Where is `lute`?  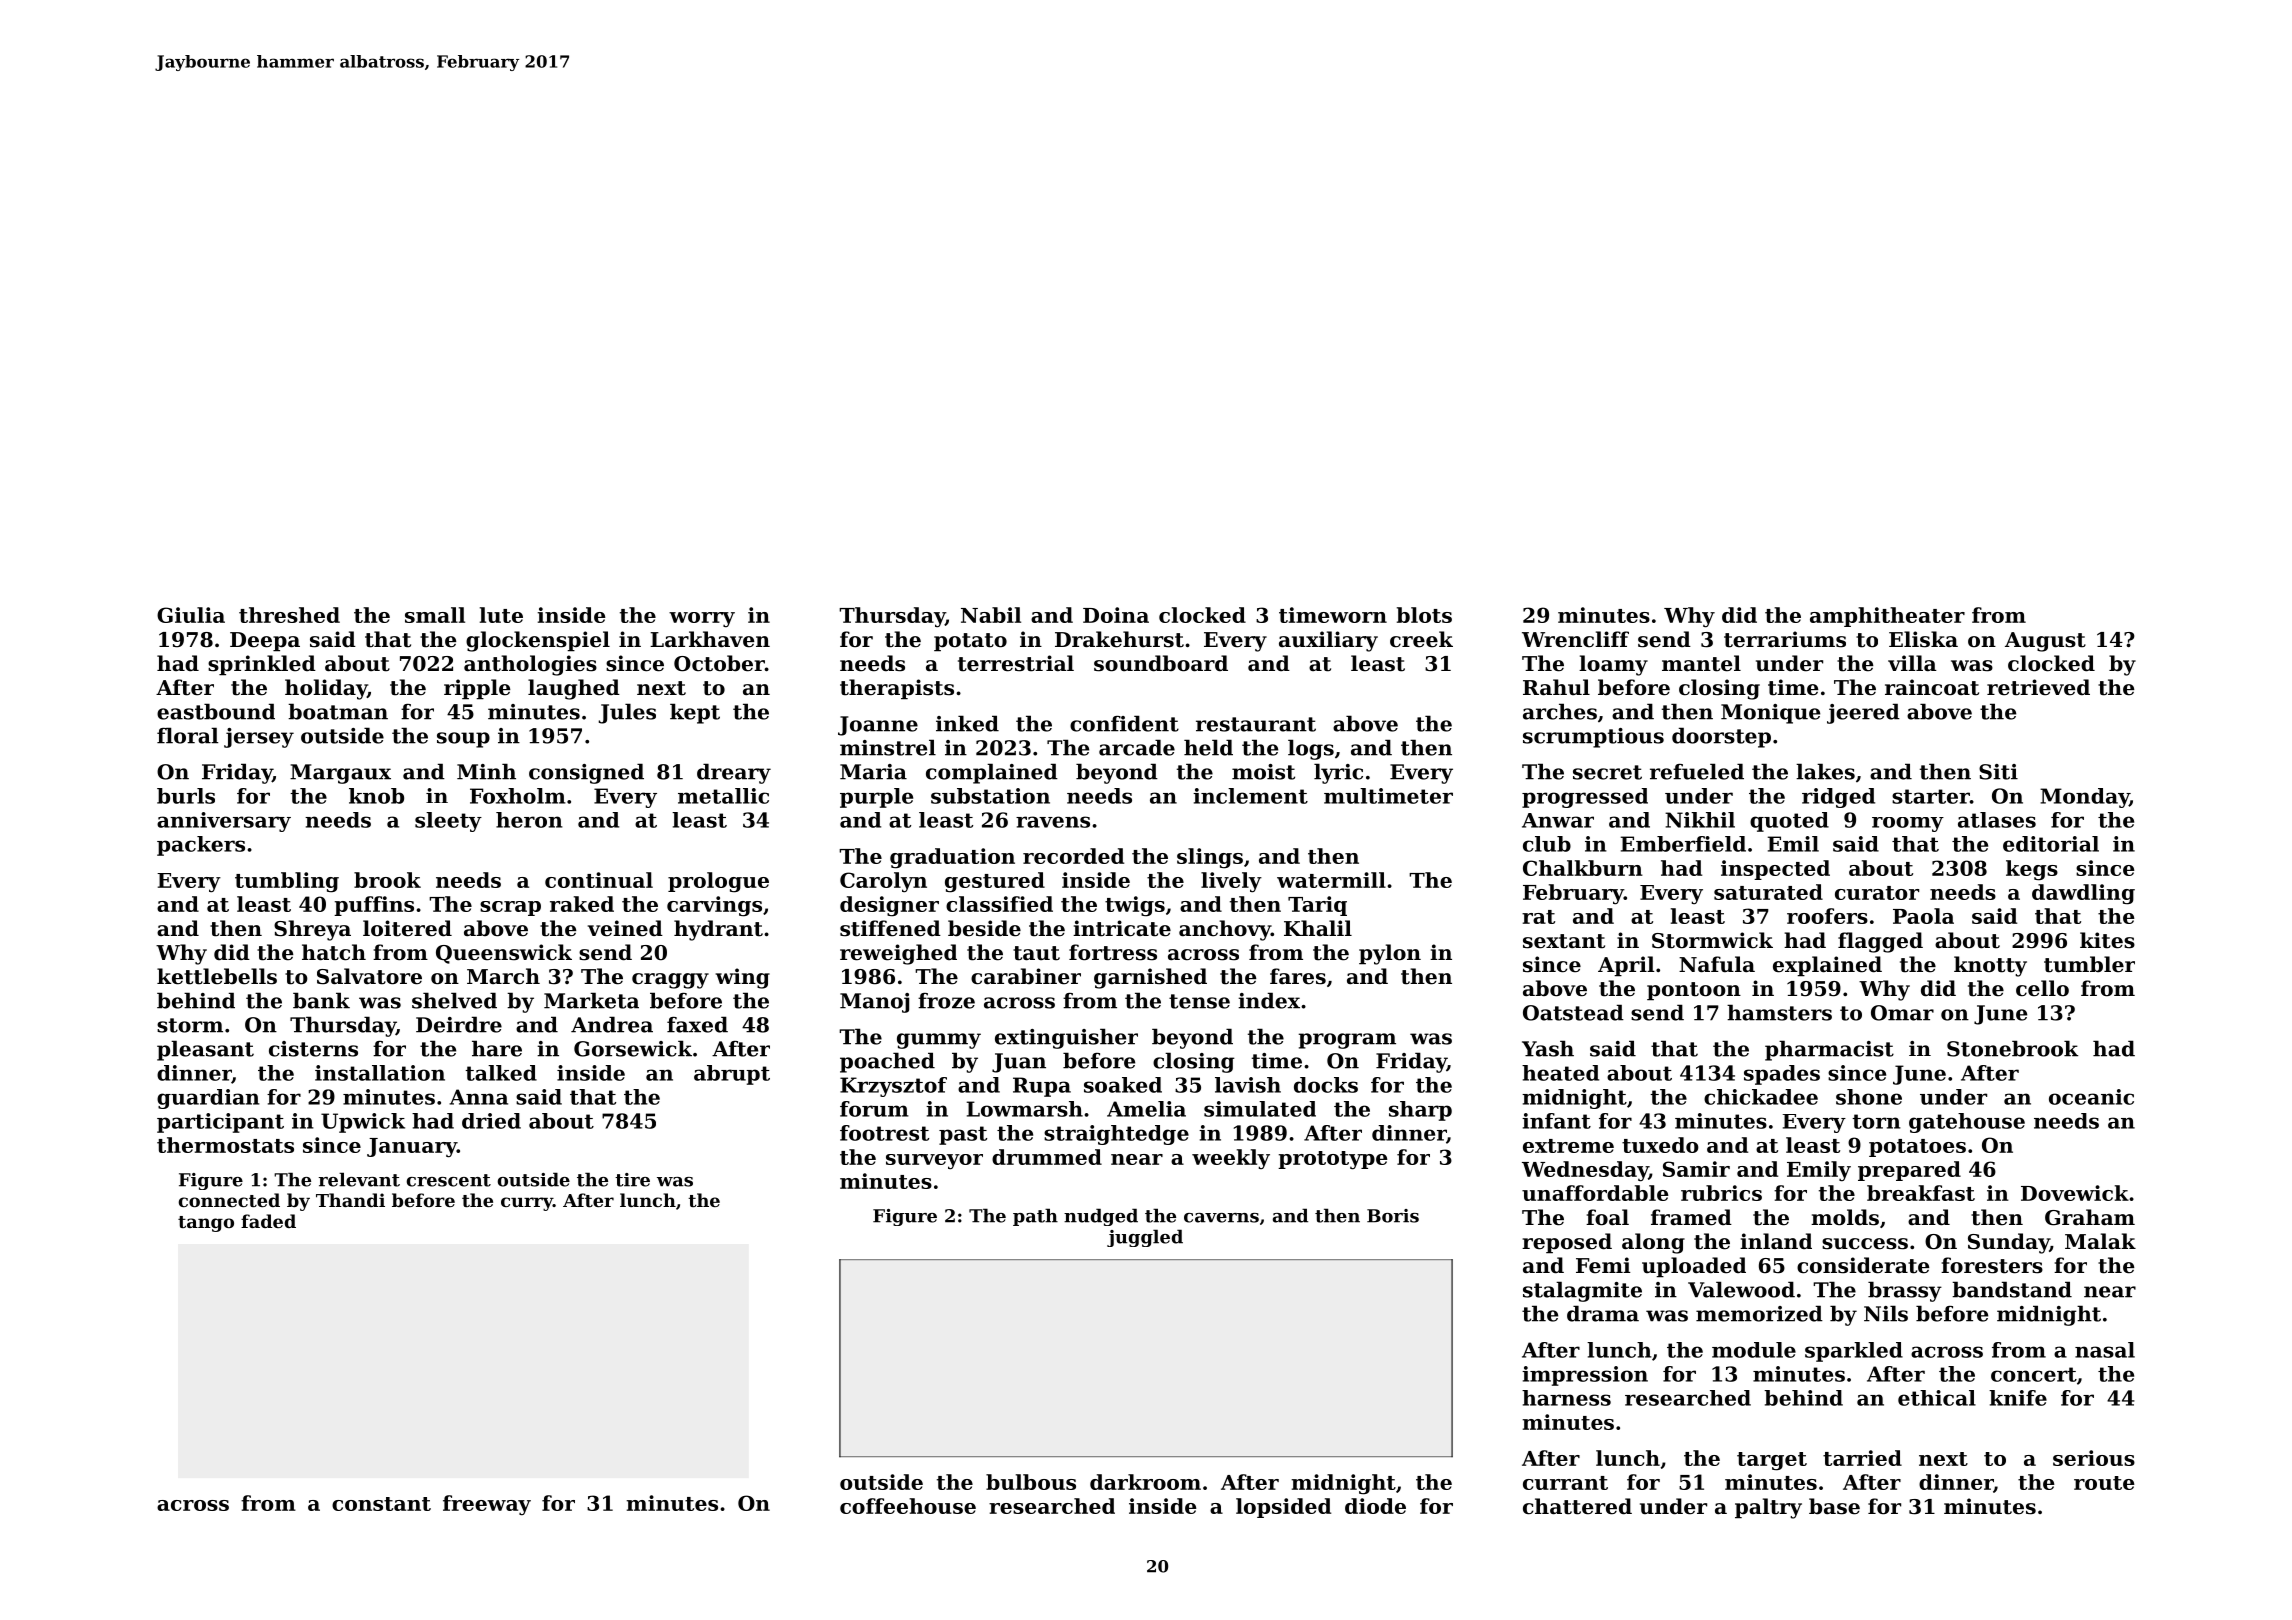
lute is located at coordinates (501, 615).
